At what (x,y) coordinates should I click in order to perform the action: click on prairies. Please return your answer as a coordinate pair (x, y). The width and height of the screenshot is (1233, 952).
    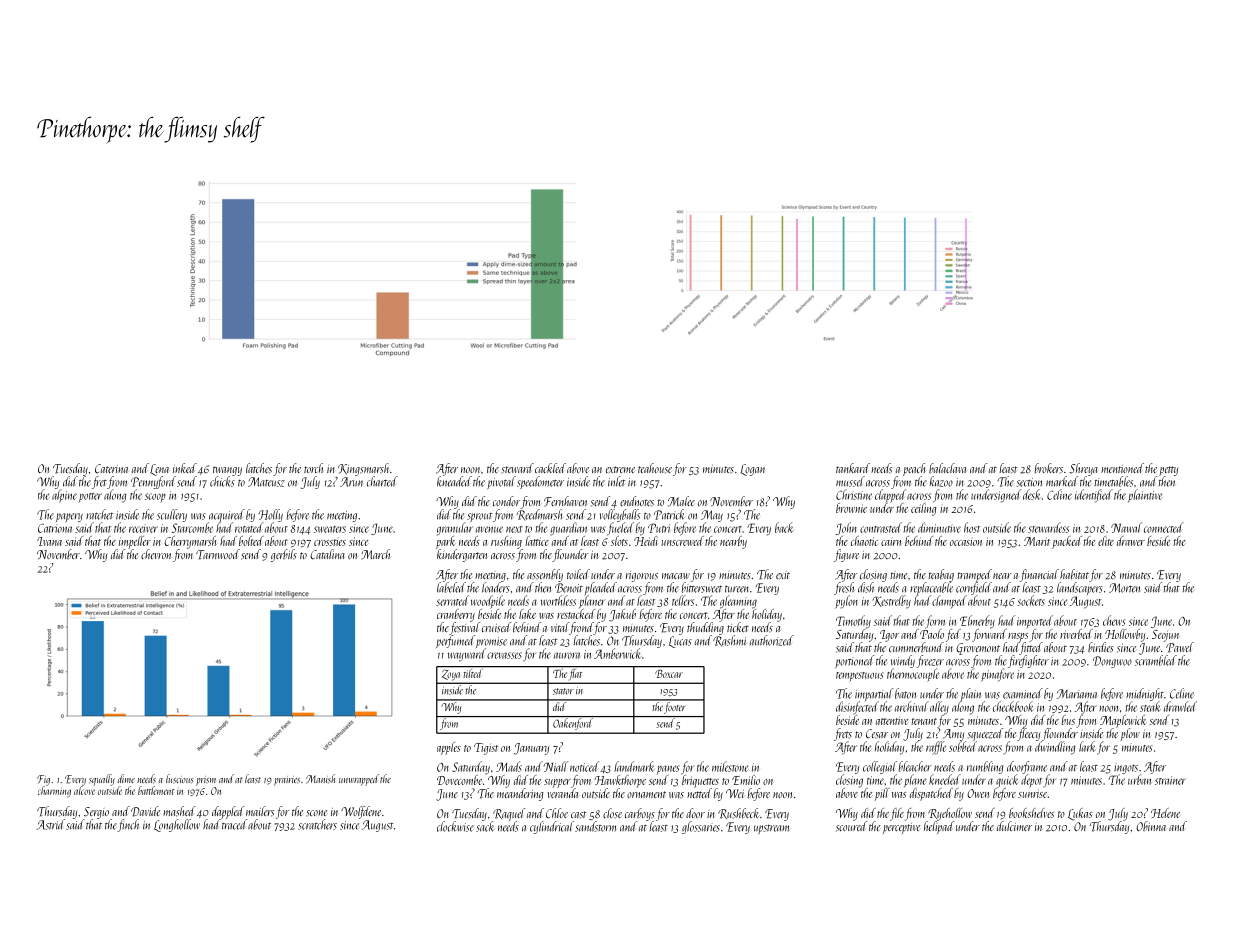
    Looking at the image, I should click on (287, 781).
